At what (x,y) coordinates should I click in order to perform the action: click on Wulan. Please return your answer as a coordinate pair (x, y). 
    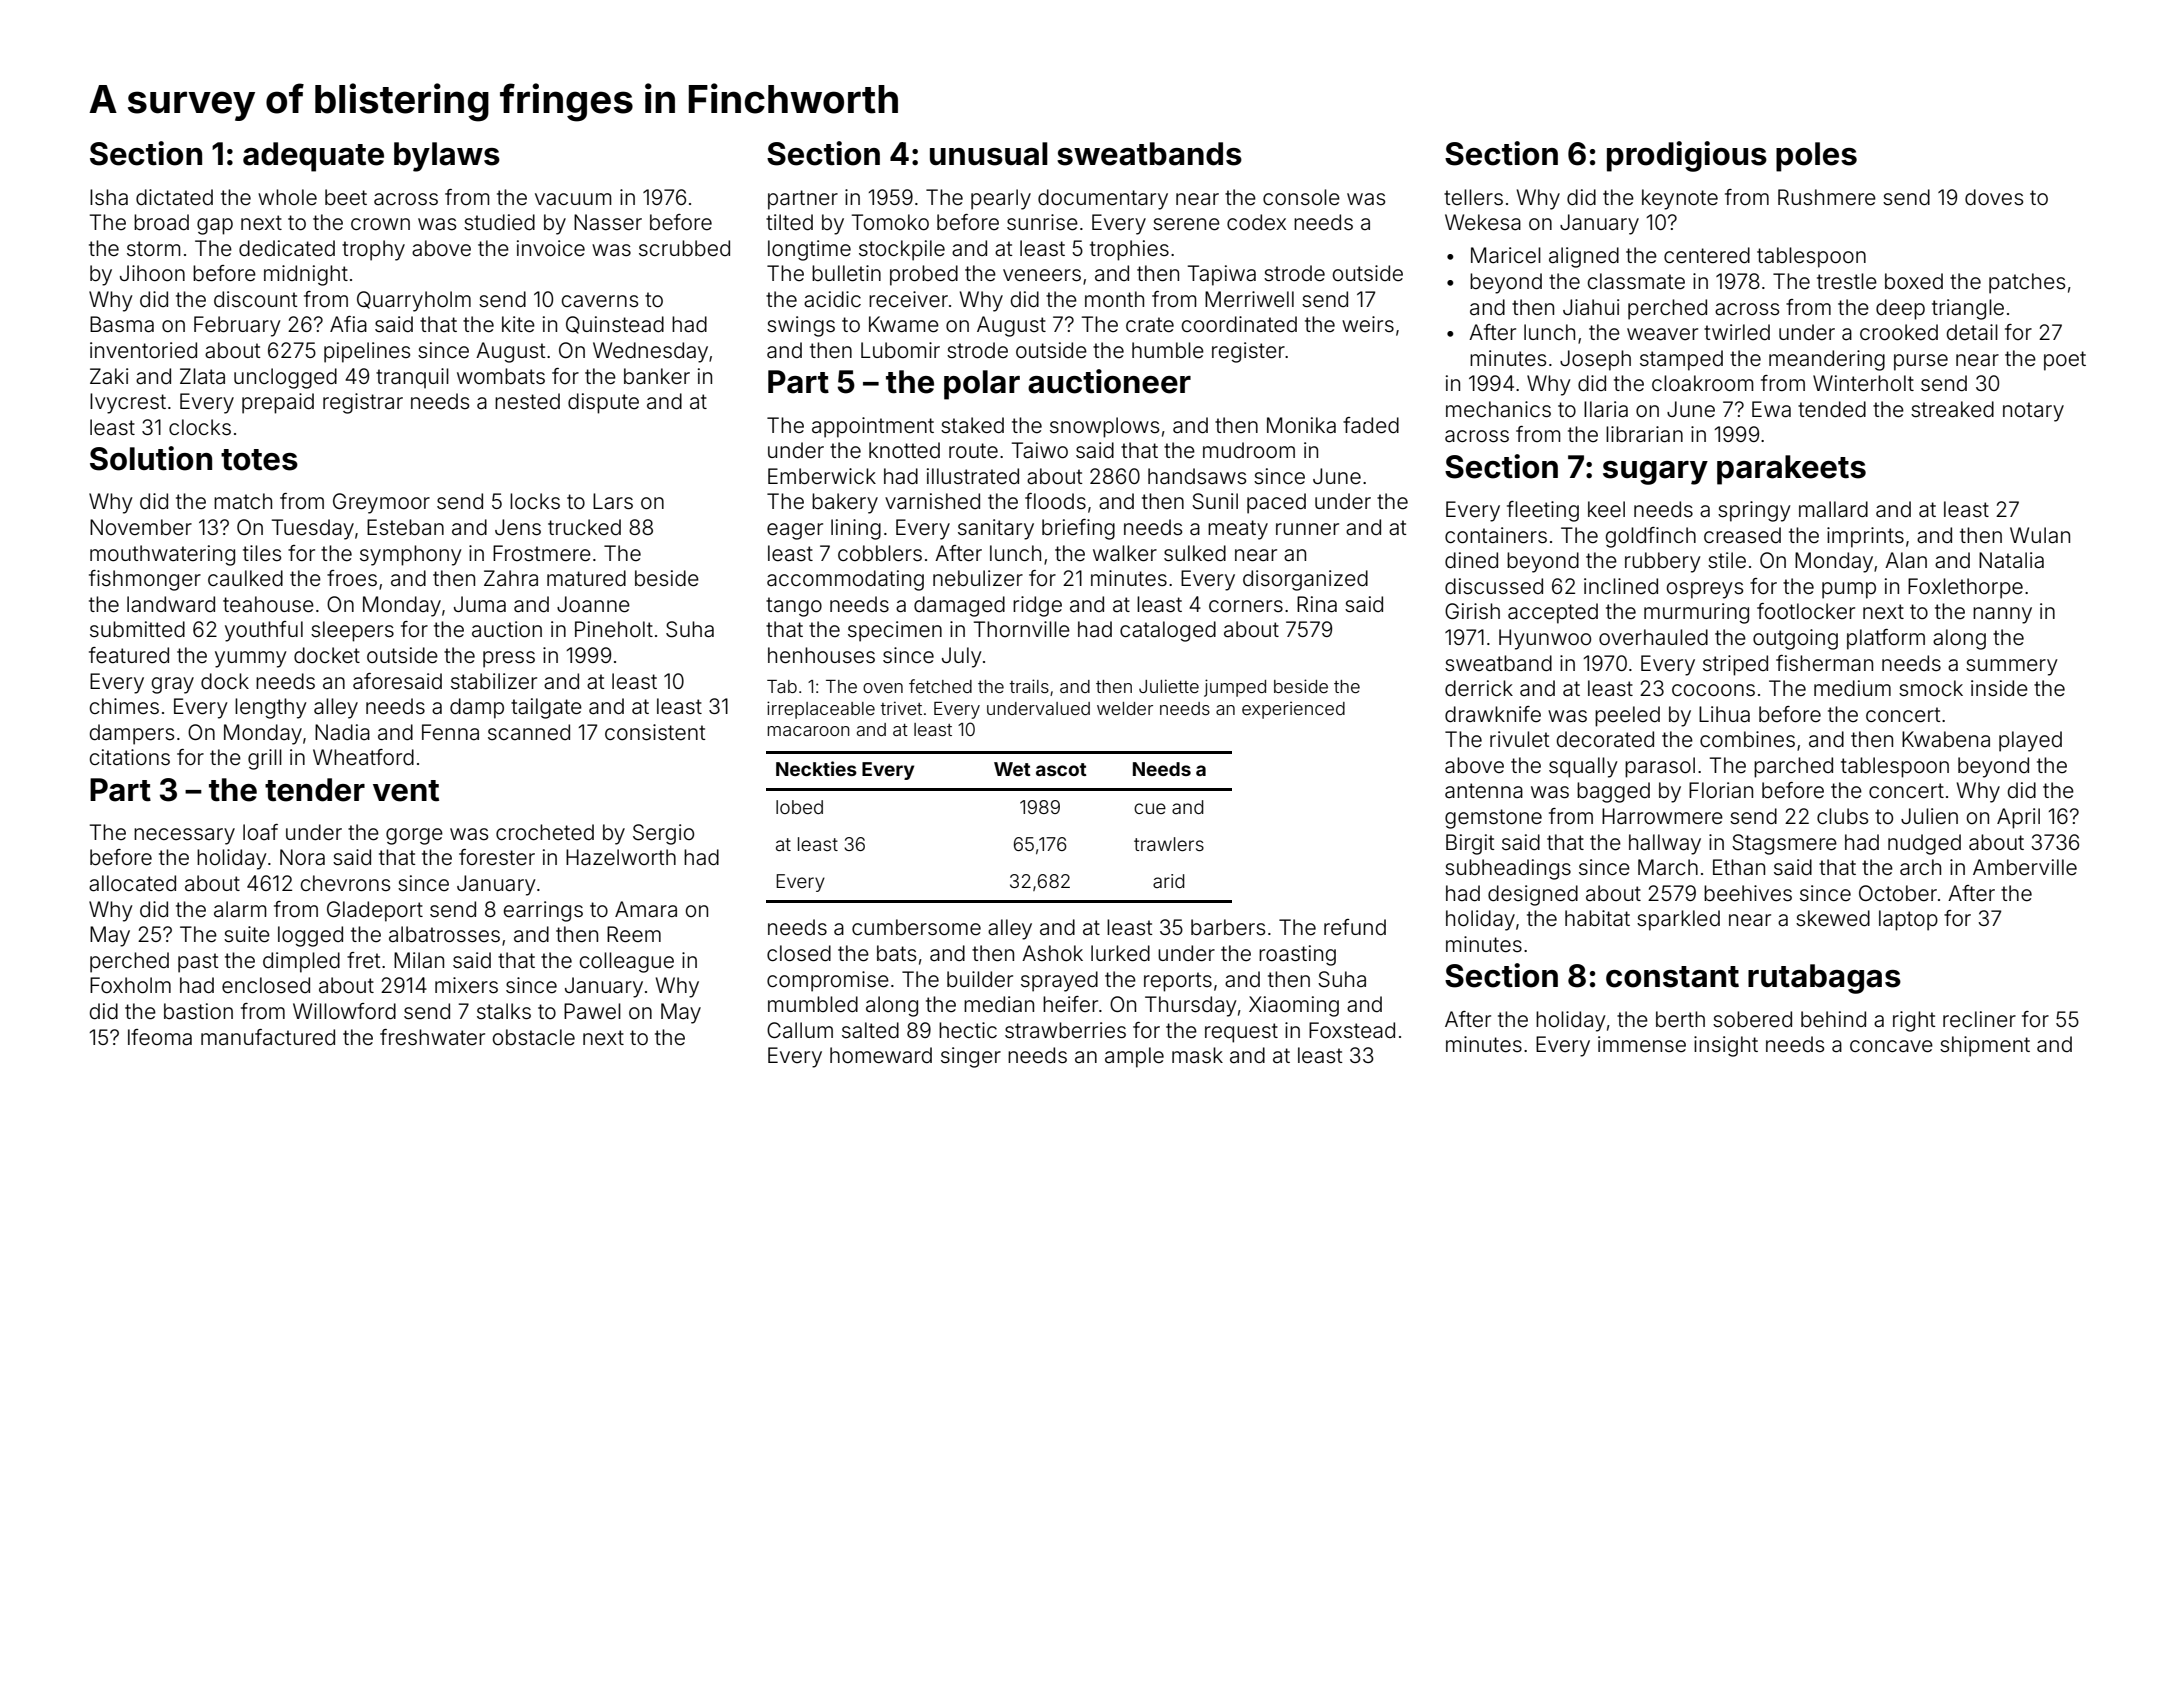
    Looking at the image, I should click on (2040, 535).
